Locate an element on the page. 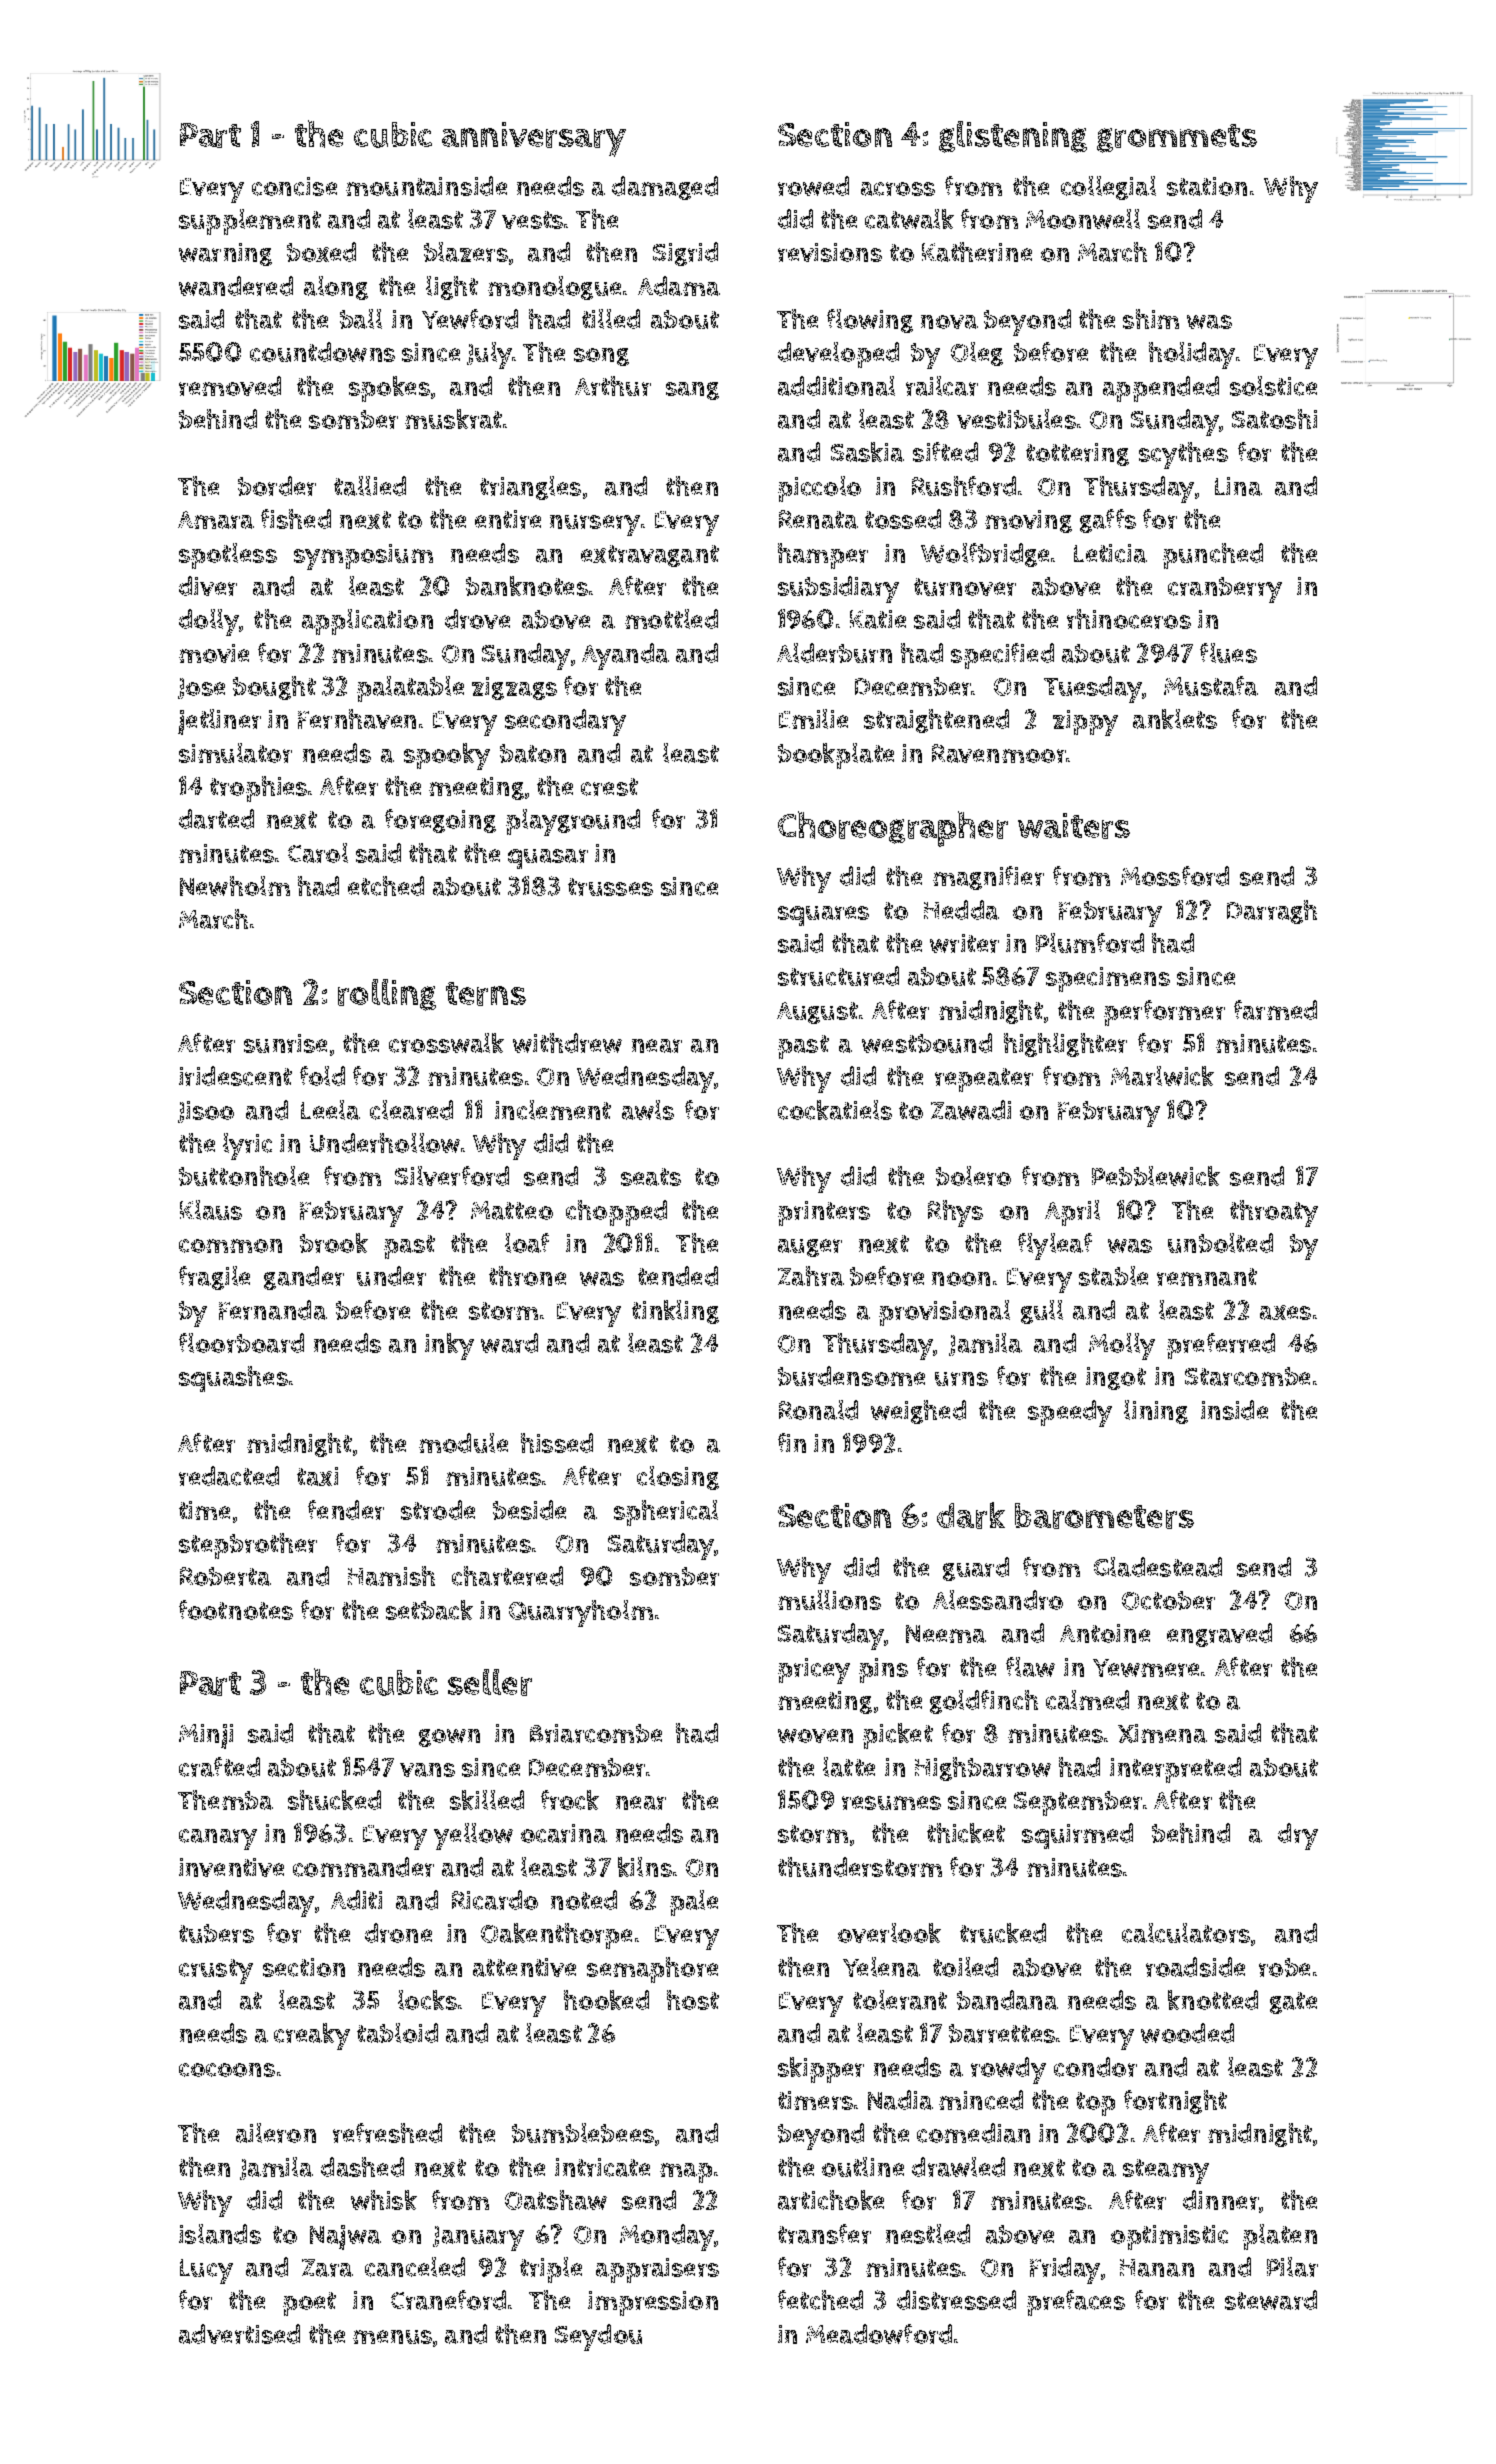 The width and height of the page is (1496, 2464). removed is located at coordinates (230, 386).
